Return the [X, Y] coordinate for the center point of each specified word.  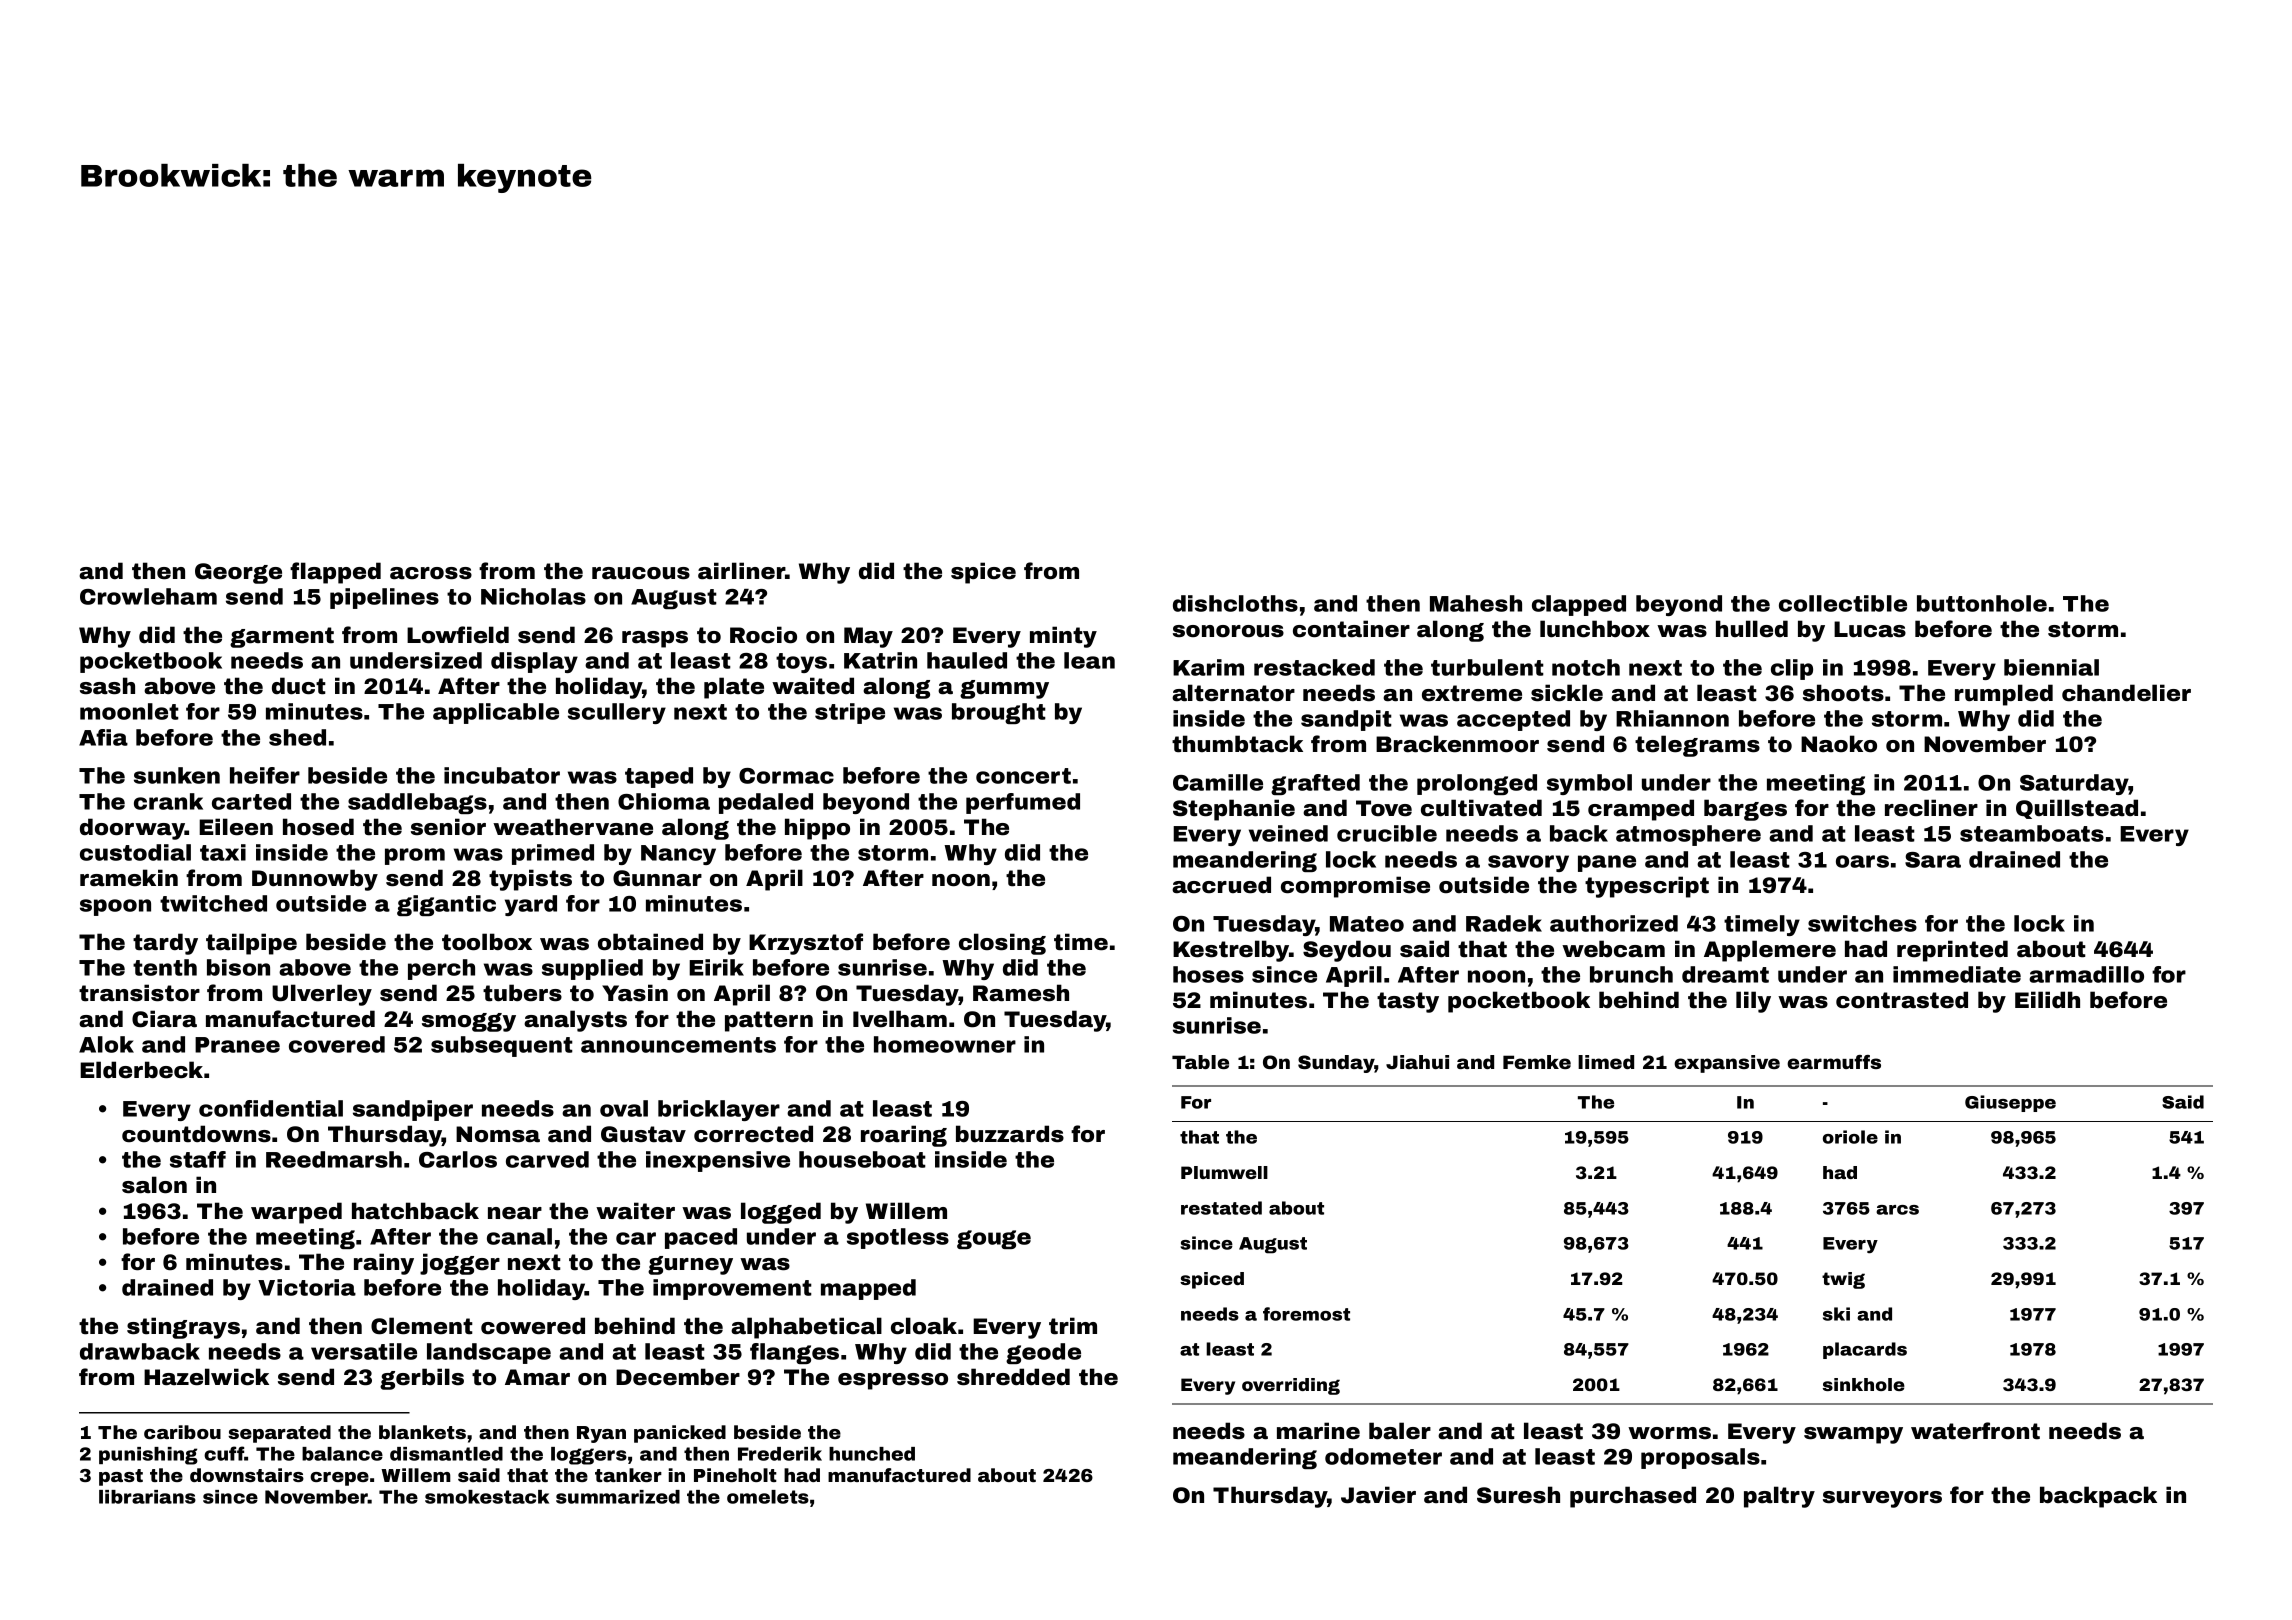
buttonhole [1982, 603]
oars [1862, 861]
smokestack [487, 1497]
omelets [768, 1497]
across [431, 573]
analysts [575, 1021]
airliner [741, 571]
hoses [1208, 974]
